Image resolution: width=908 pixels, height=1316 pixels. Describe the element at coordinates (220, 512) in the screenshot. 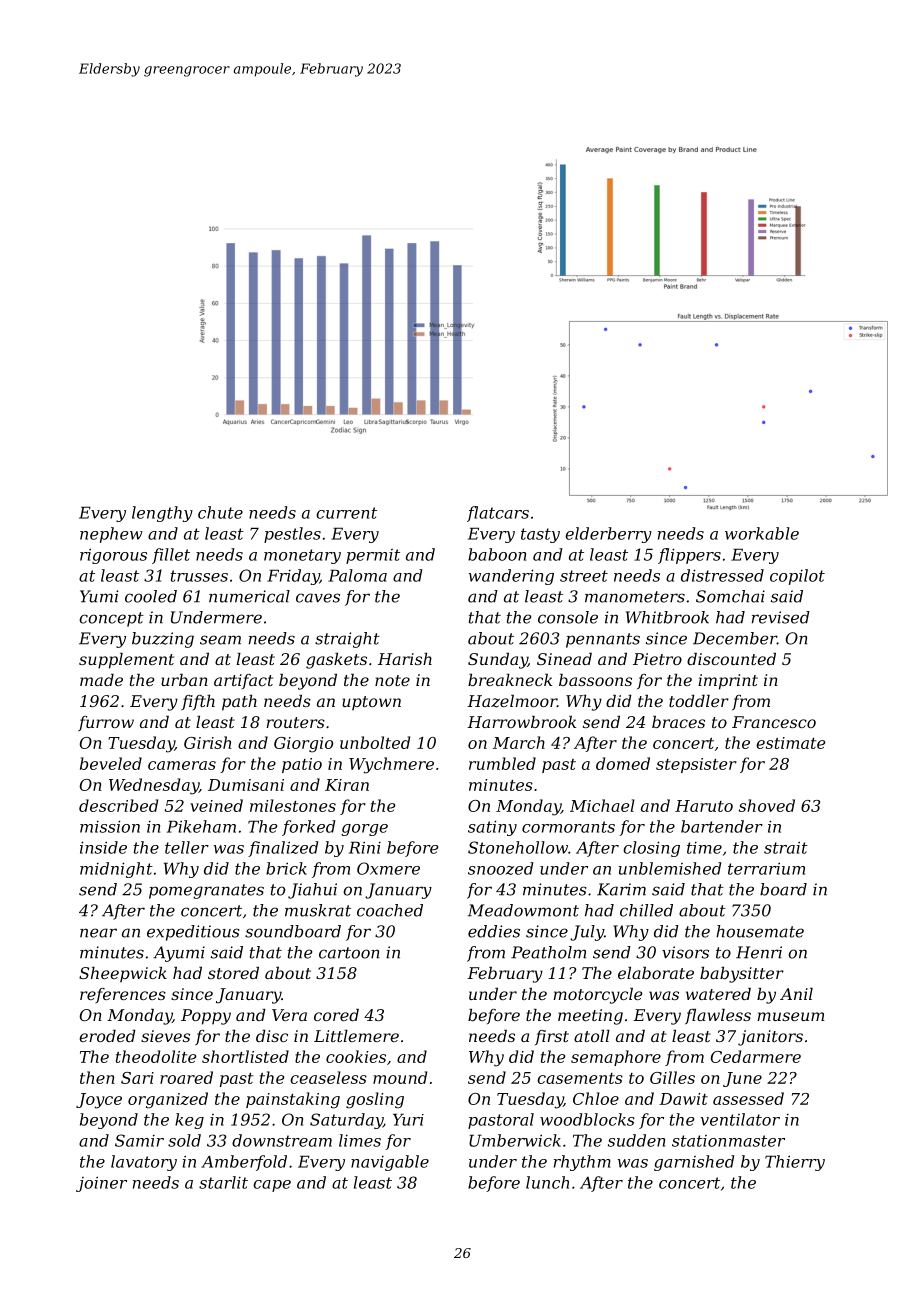

I see `chute` at that location.
